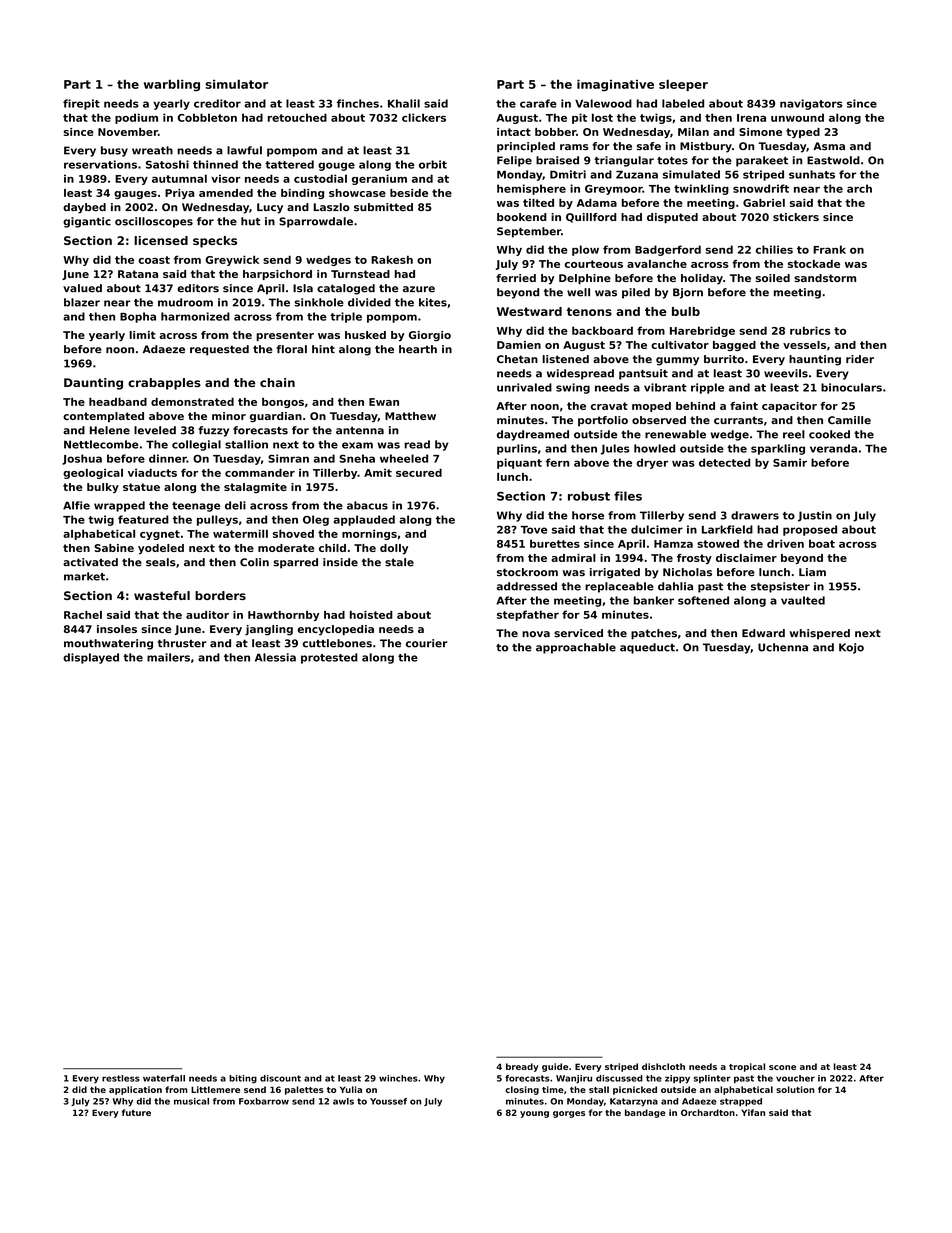 The image size is (952, 1233). I want to click on parakeet, so click(762, 161).
